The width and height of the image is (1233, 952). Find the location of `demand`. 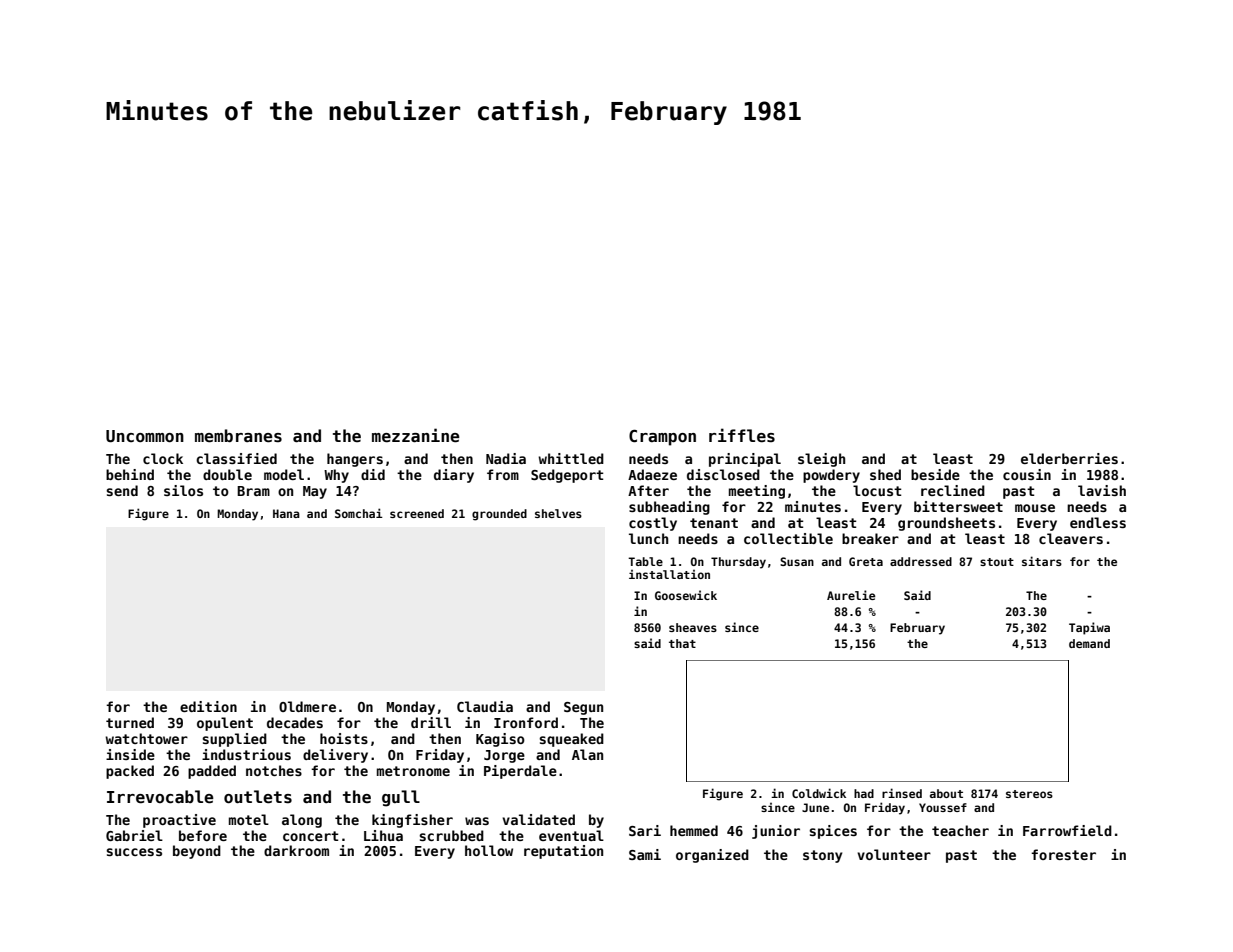

demand is located at coordinates (1089, 643).
